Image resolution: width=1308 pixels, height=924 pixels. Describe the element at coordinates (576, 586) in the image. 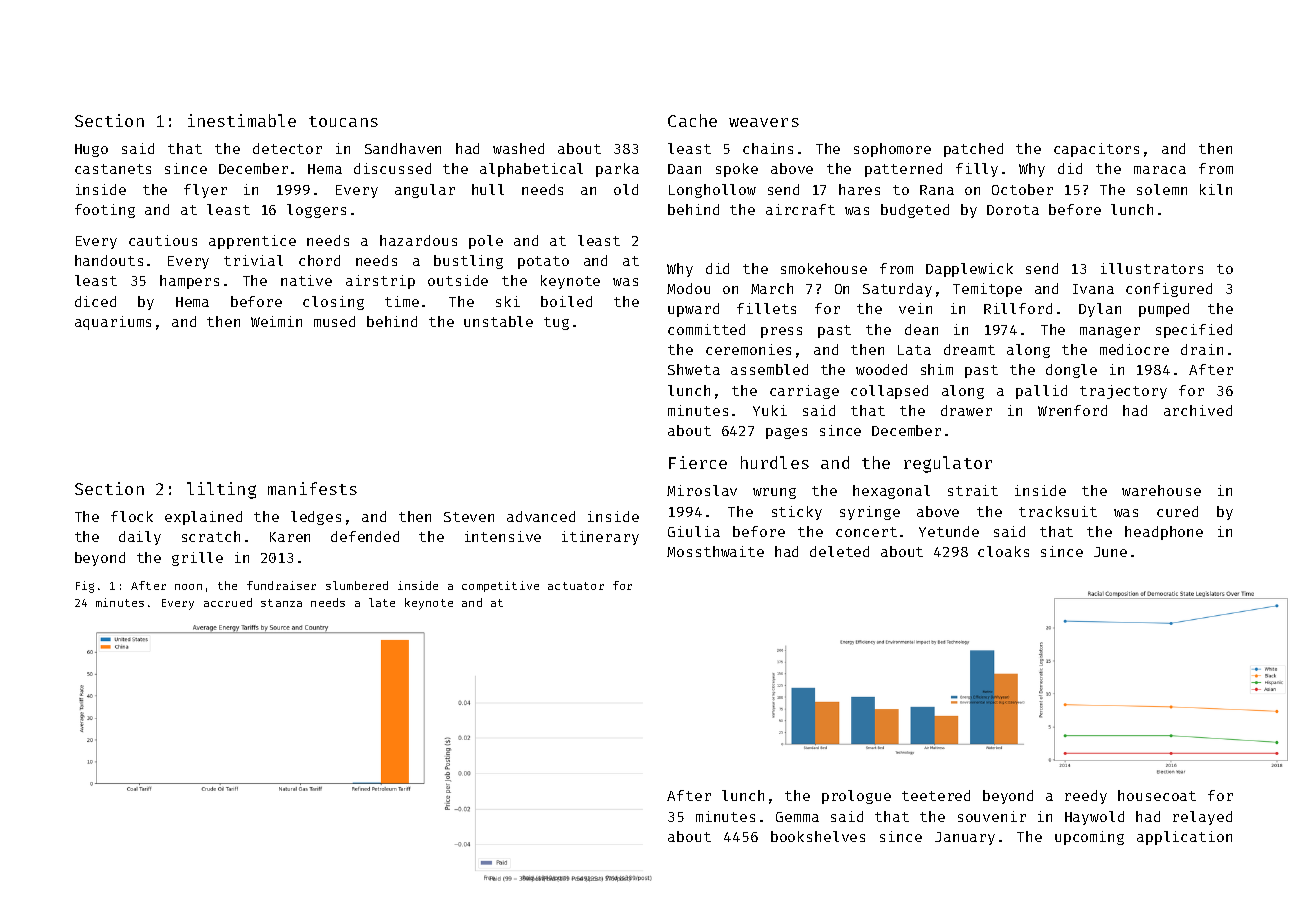

I see `actuator` at that location.
